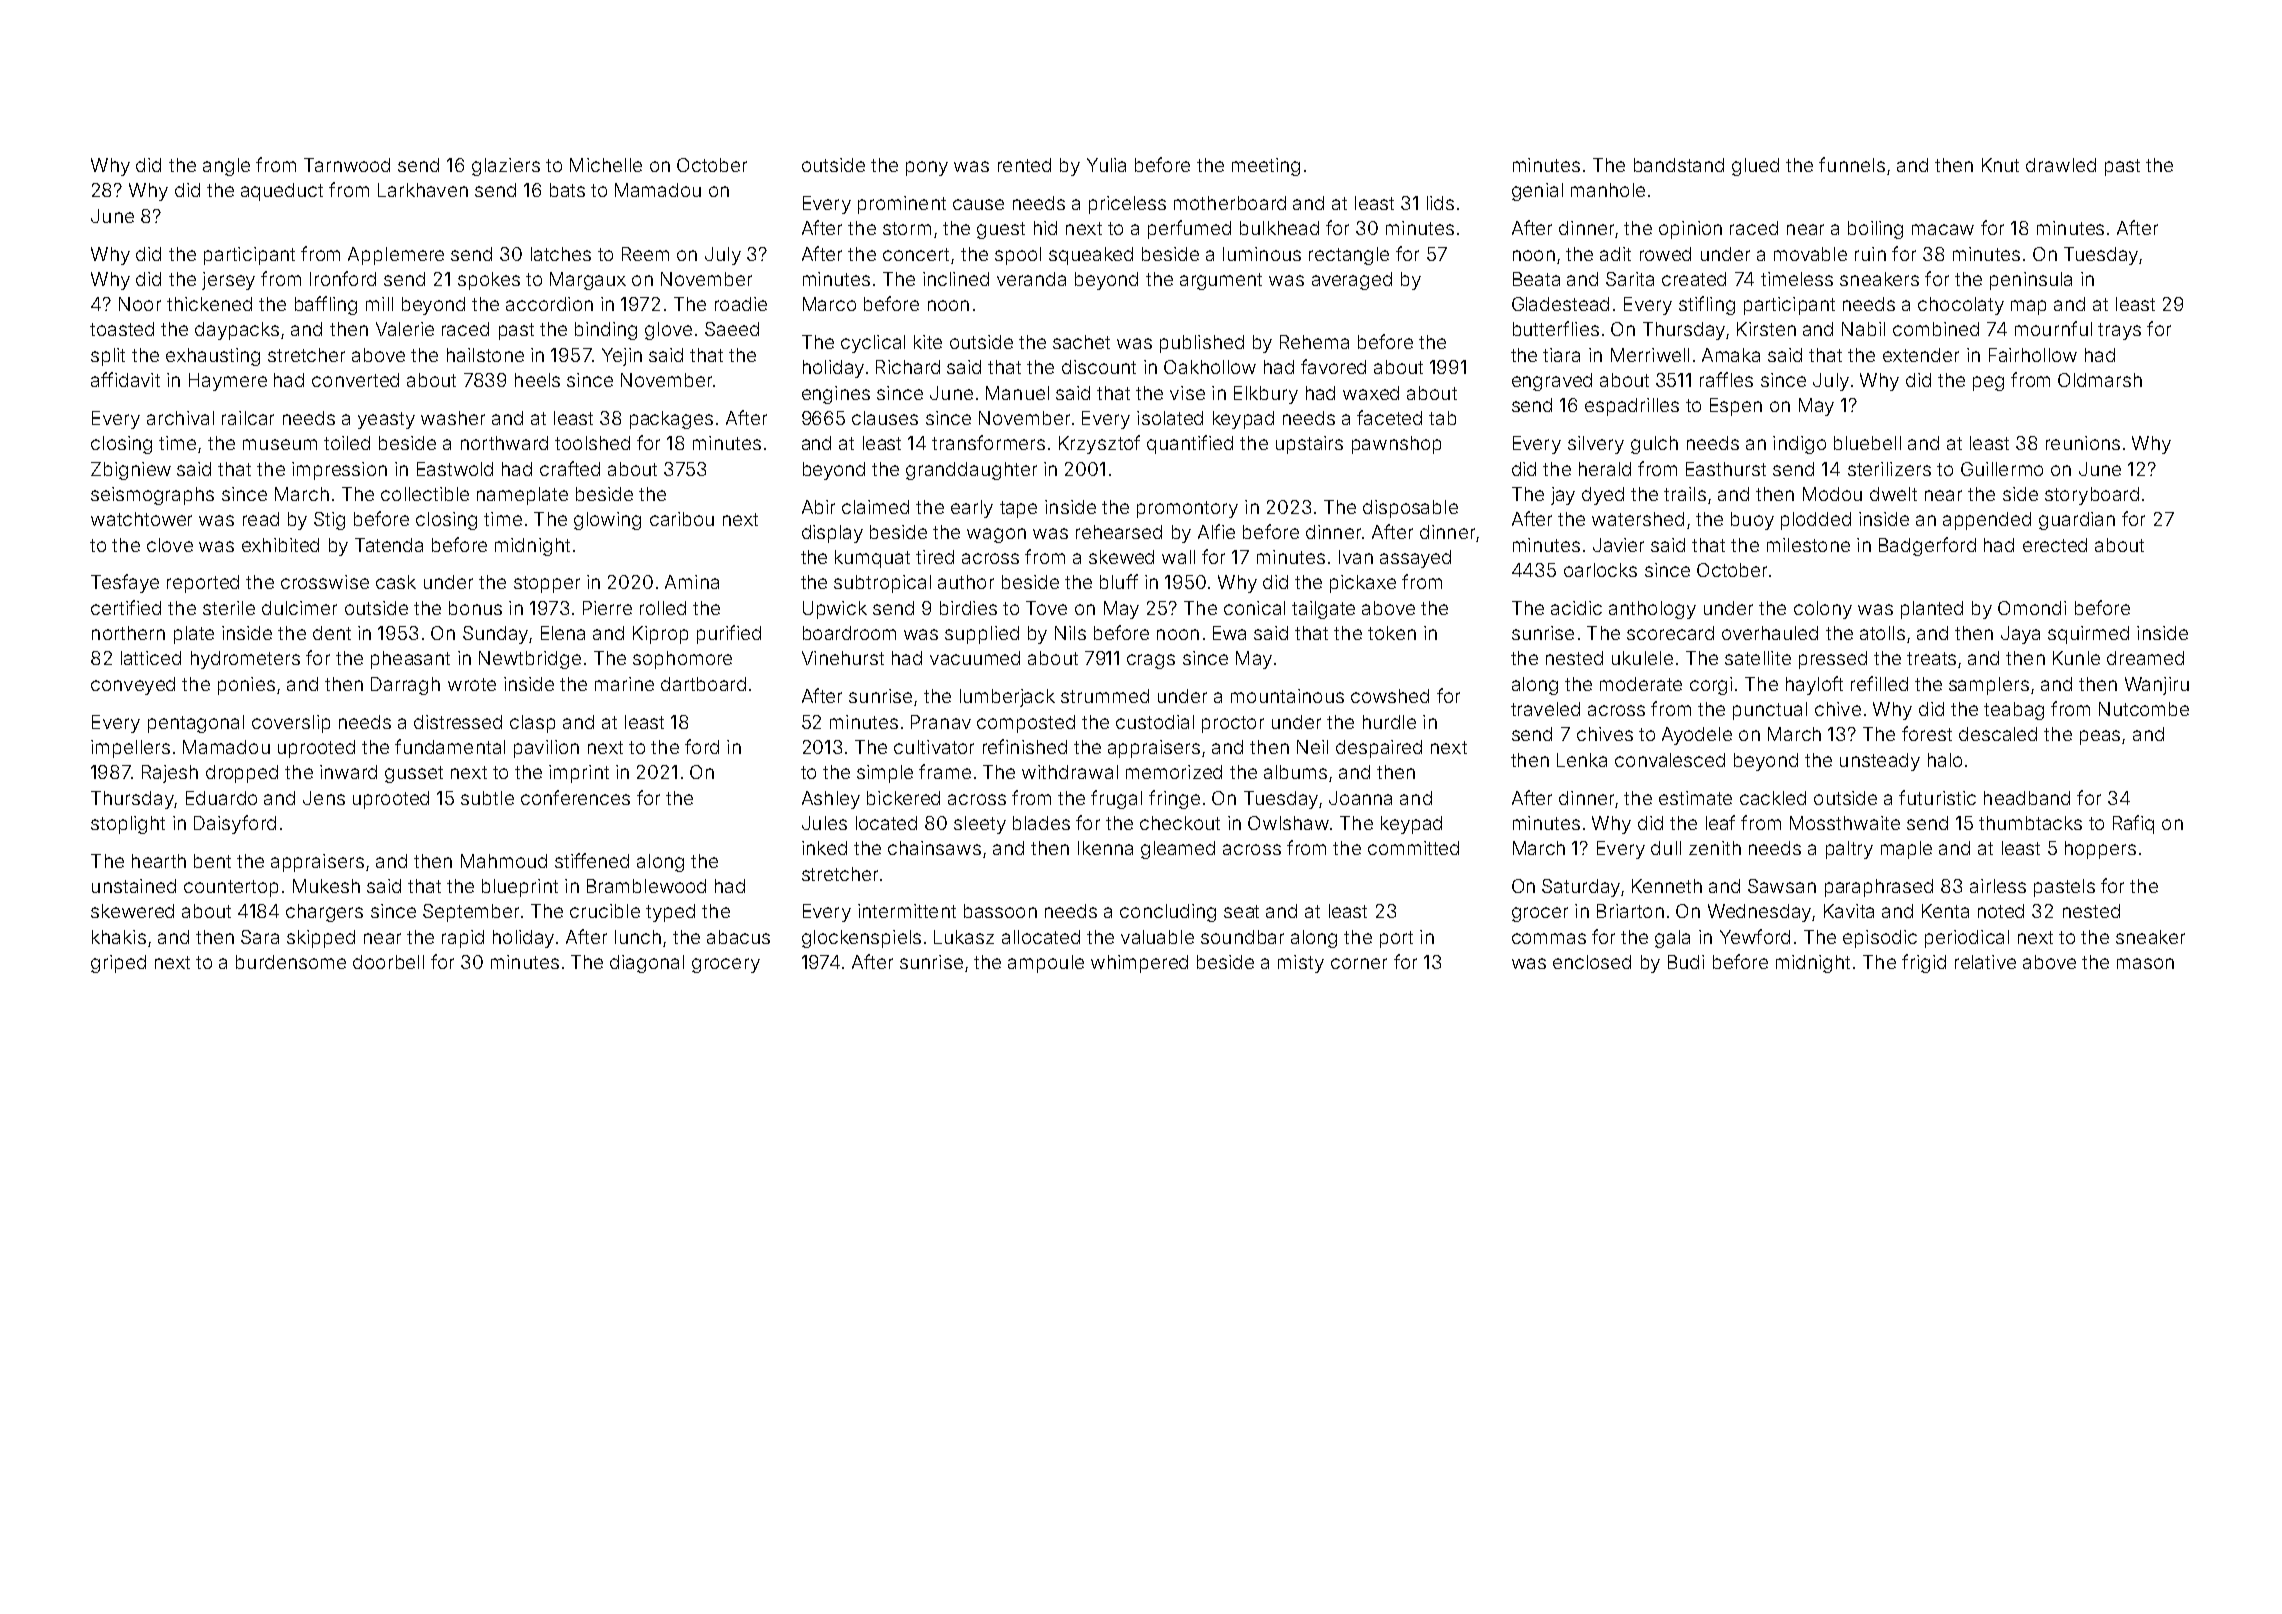 The image size is (2282, 1614). Describe the element at coordinates (996, 535) in the image. I see `wagon` at that location.
